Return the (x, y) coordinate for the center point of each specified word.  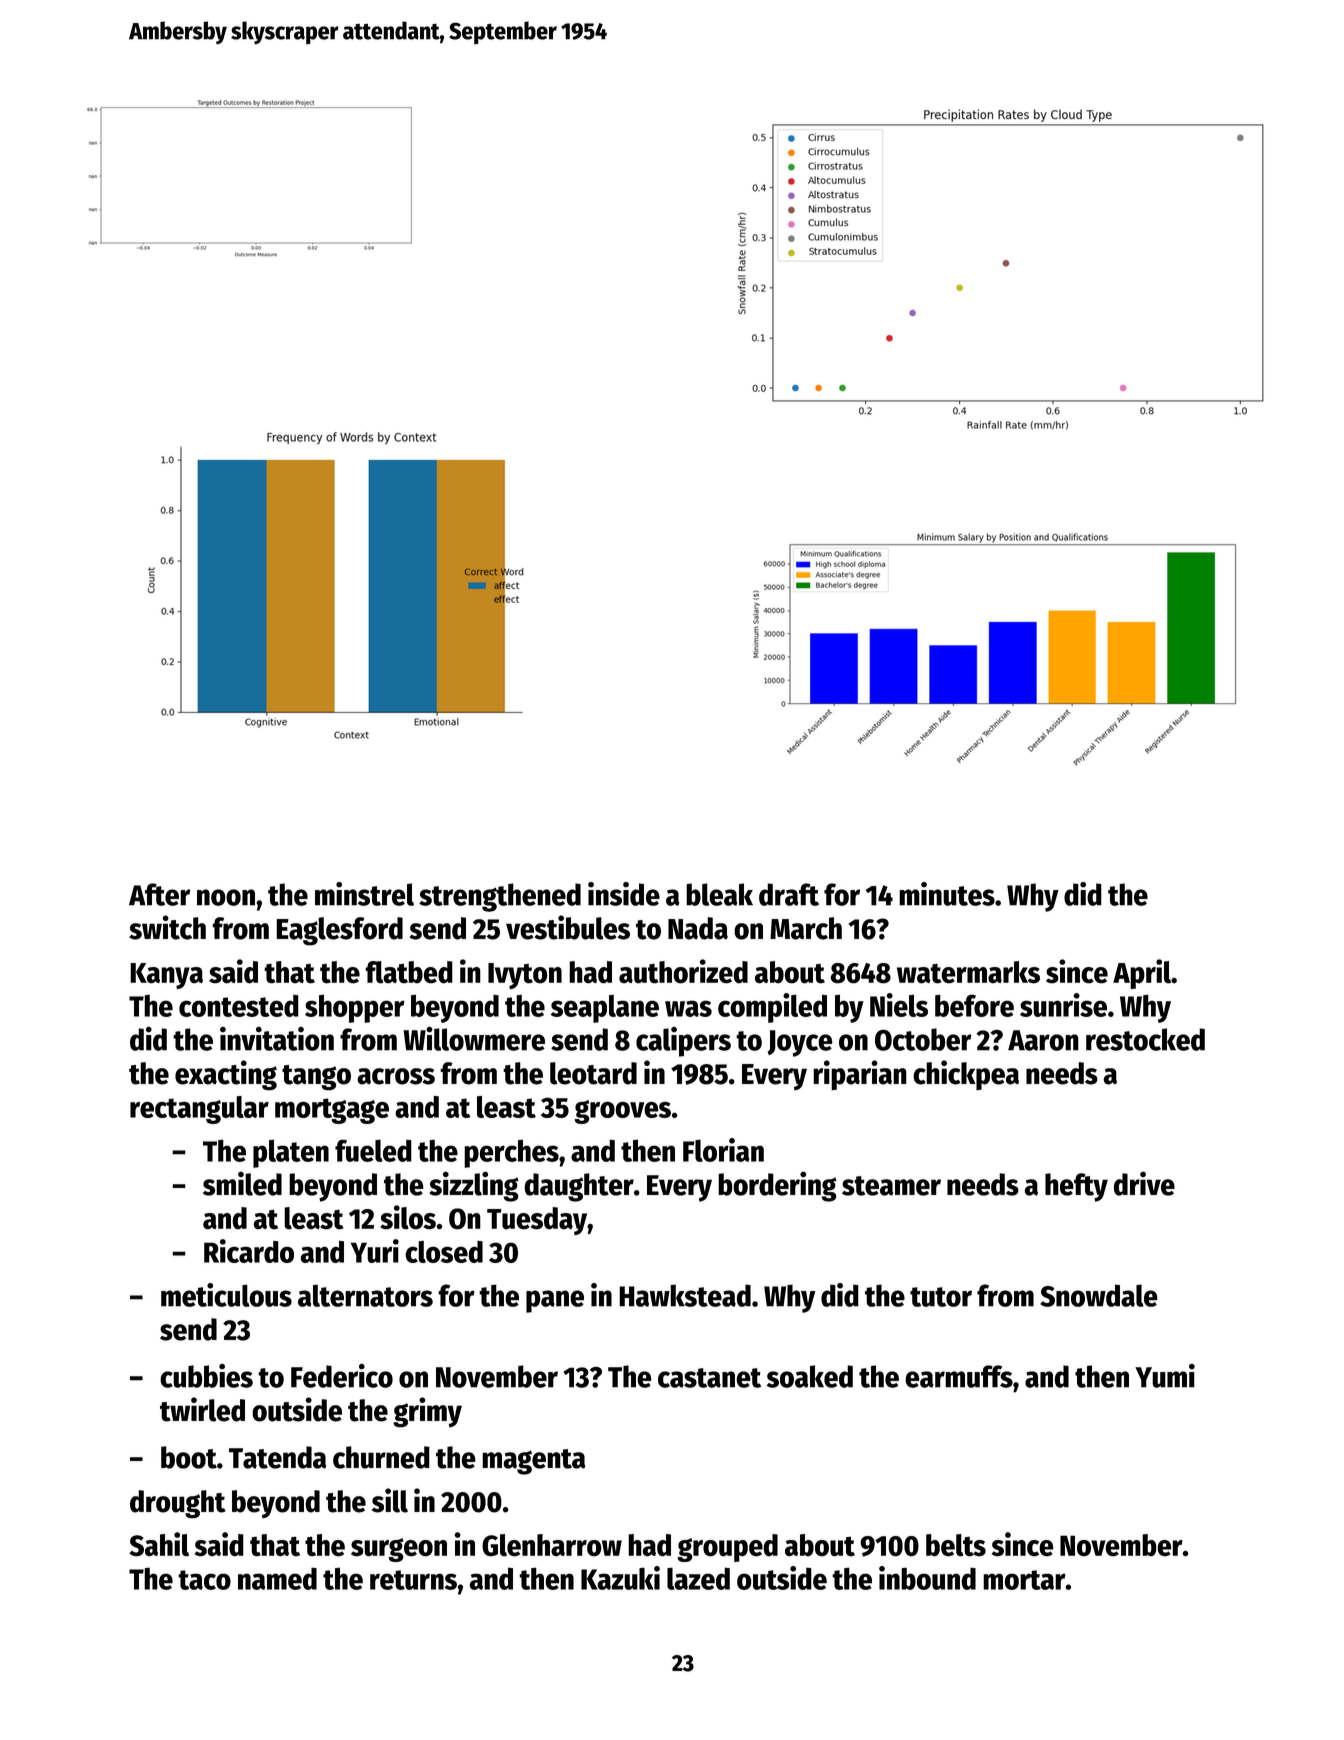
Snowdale (1099, 1295)
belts (956, 1545)
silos (408, 1217)
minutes (947, 894)
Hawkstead (685, 1295)
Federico (342, 1375)
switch (167, 927)
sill (390, 1500)
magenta (533, 1462)
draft (789, 894)
